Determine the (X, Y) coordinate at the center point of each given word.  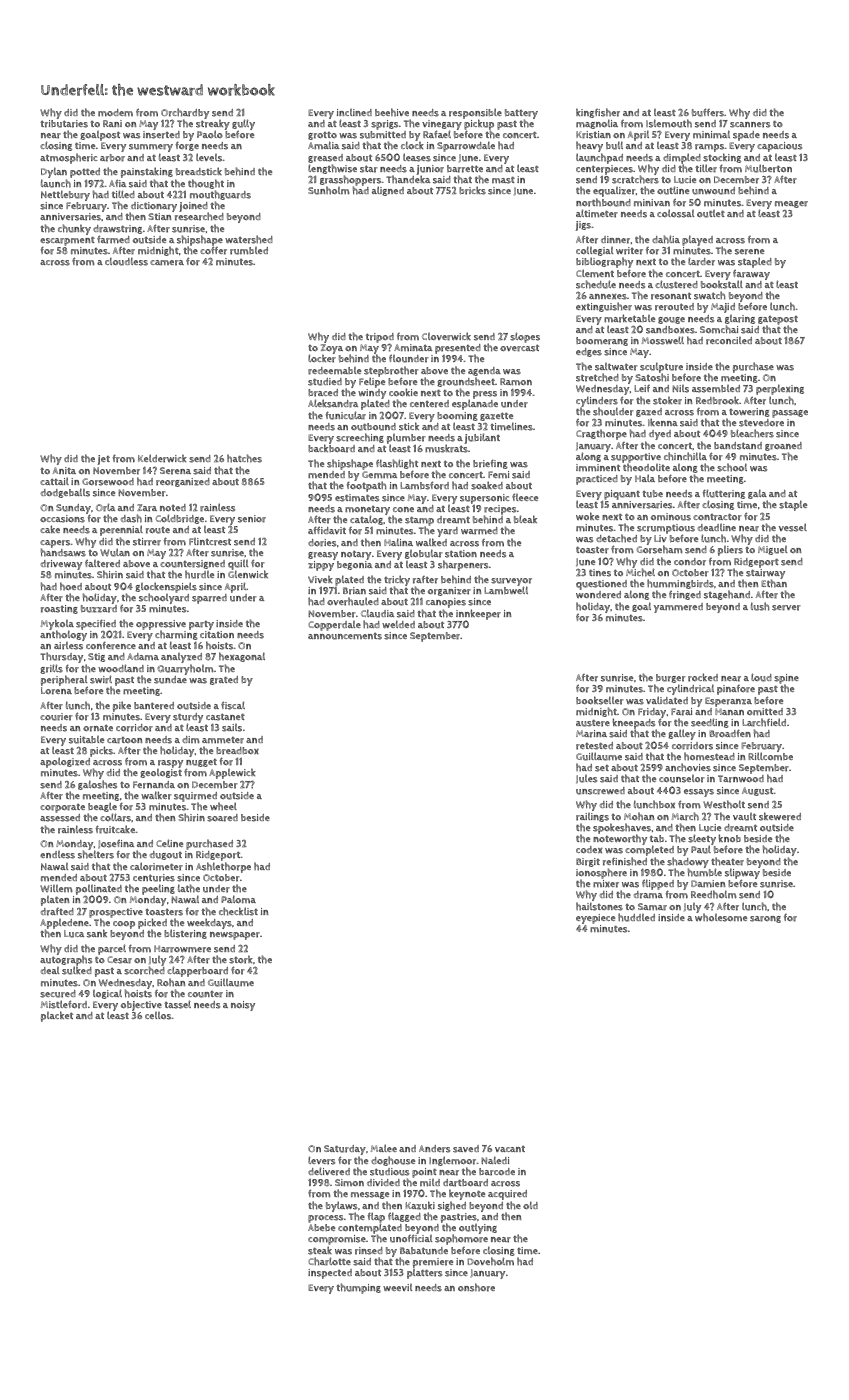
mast (503, 180)
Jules (586, 779)
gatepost (778, 320)
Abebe (321, 1228)
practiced (597, 480)
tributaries (64, 124)
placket (57, 1016)
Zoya (332, 349)
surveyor (511, 582)
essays (699, 793)
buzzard (99, 609)
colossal (675, 213)
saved (466, 1149)
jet (103, 460)
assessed (60, 818)
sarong (765, 919)
